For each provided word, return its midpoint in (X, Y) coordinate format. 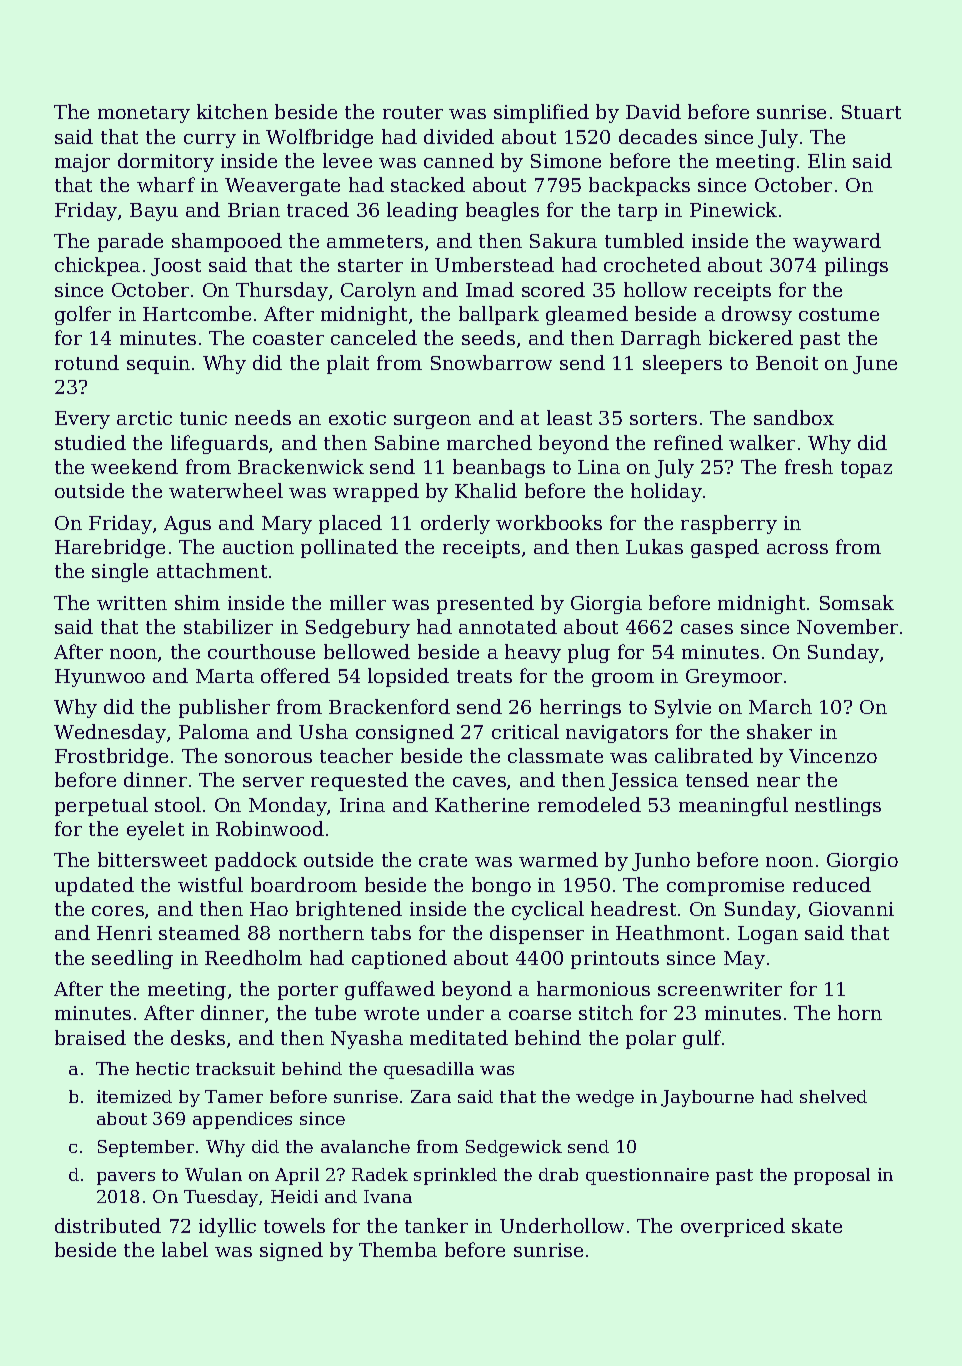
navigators (617, 734)
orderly (455, 524)
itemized (134, 1096)
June (875, 365)
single (120, 572)
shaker (779, 731)
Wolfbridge (319, 138)
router (413, 112)
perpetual (101, 806)
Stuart (871, 112)
